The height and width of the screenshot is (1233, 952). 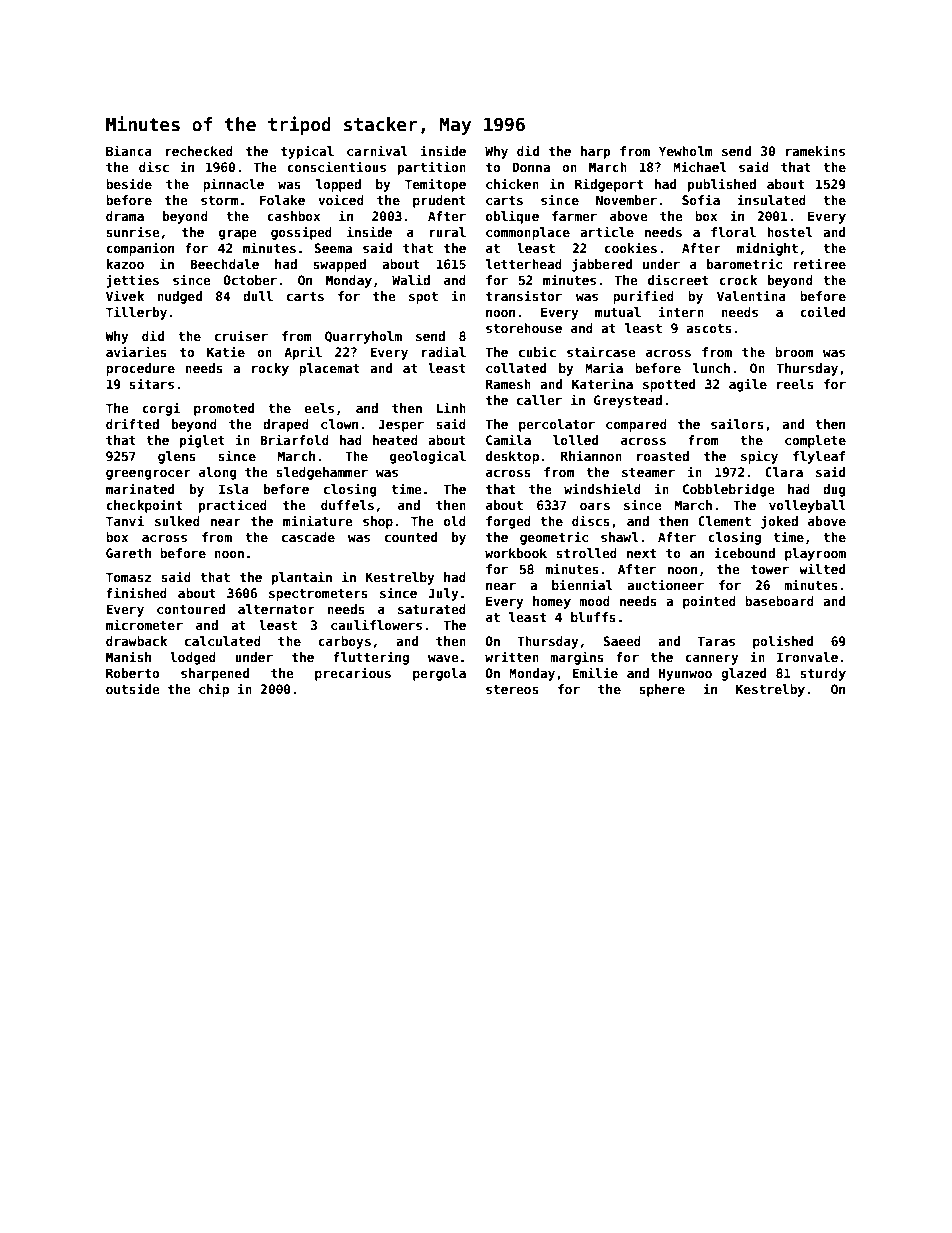 I want to click on Ramesh, so click(x=508, y=384).
